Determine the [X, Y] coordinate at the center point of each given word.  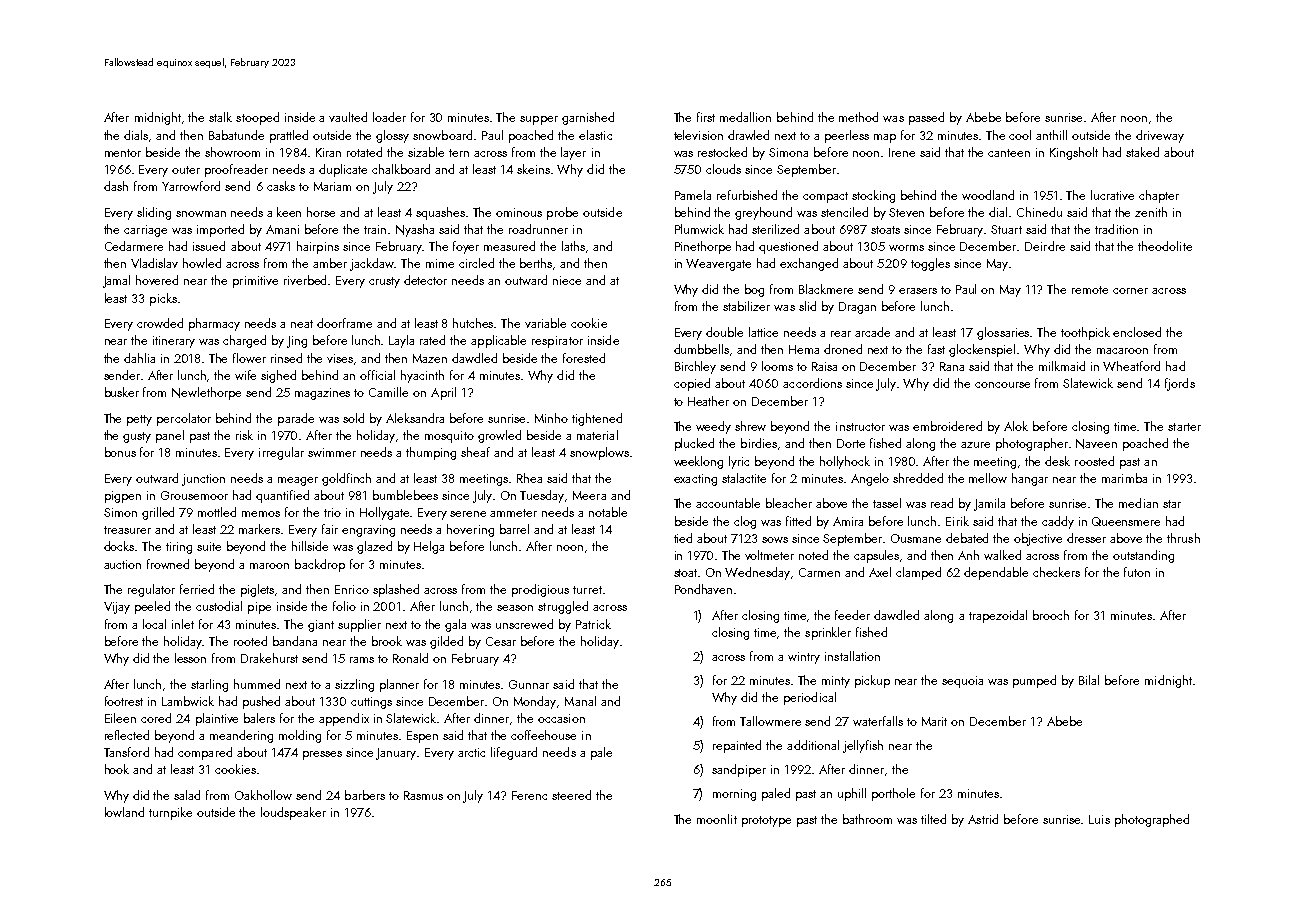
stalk [220, 117]
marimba [1124, 478]
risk [244, 435]
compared [205, 753]
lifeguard [514, 753]
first [706, 117]
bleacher [789, 503]
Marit [934, 721]
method [858, 117]
